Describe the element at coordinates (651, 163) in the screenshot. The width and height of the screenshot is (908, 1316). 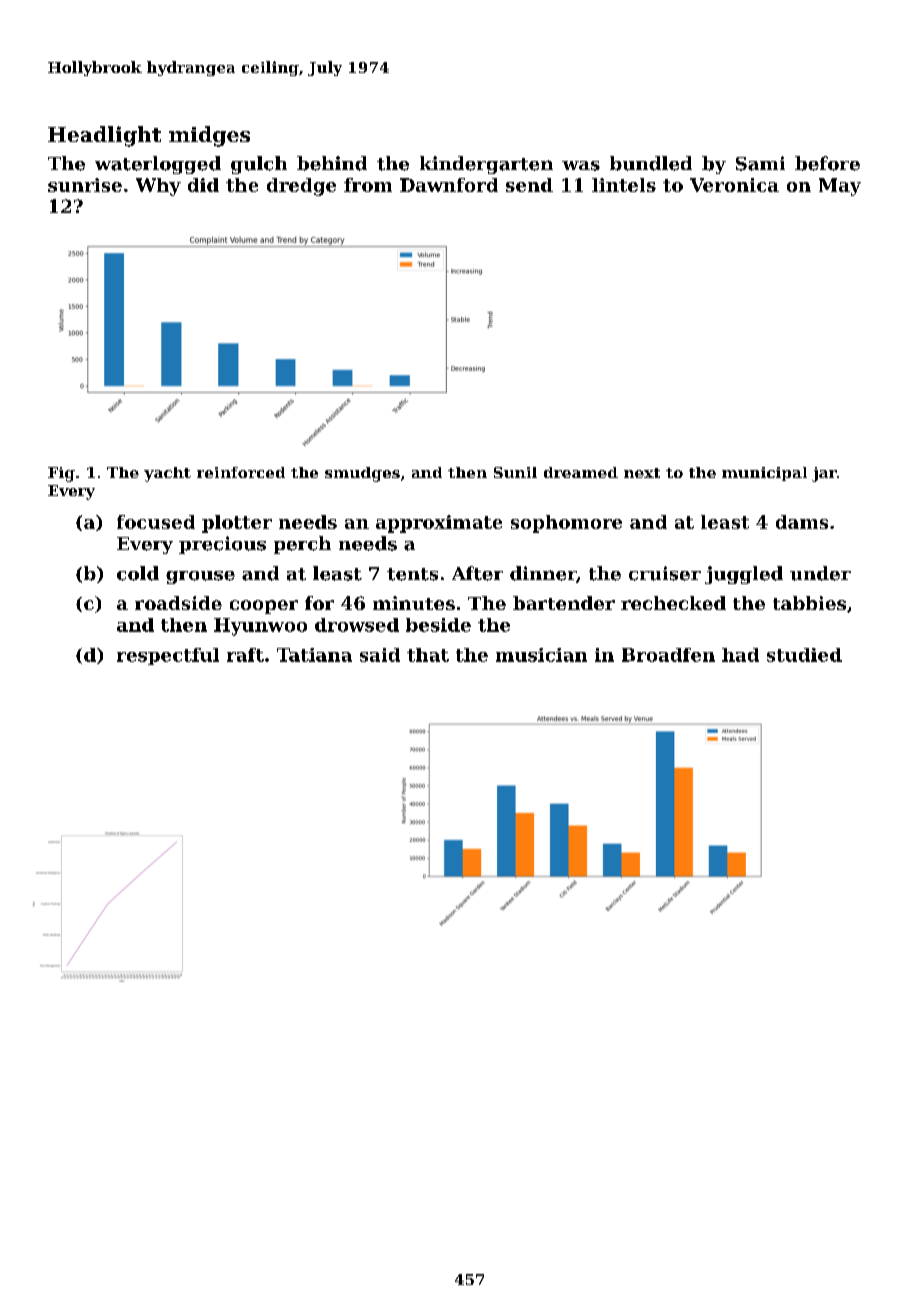
I see `bundled` at that location.
